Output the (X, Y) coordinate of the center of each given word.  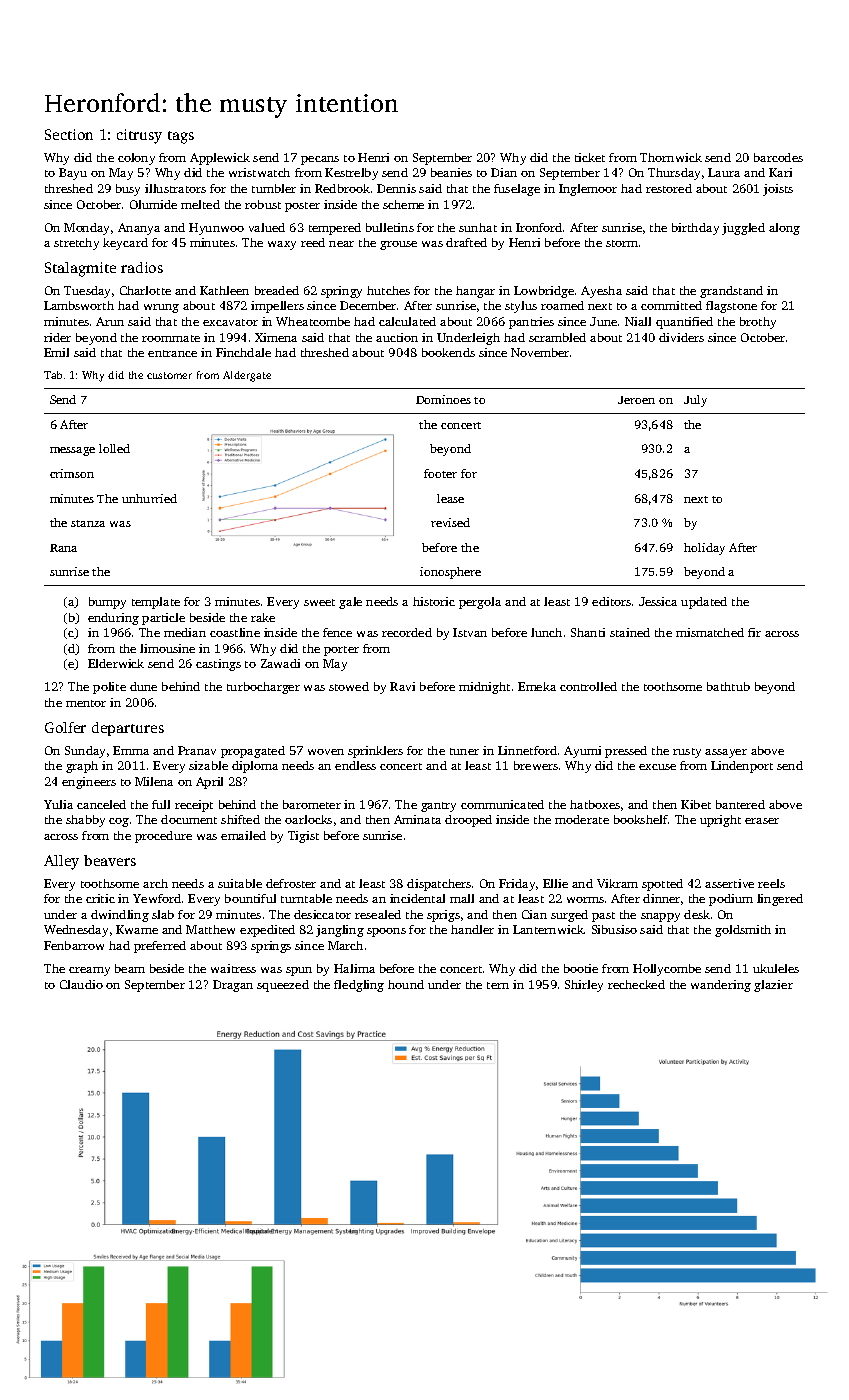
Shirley (584, 986)
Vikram (617, 883)
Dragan (233, 986)
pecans (320, 160)
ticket (590, 157)
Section (69, 134)
